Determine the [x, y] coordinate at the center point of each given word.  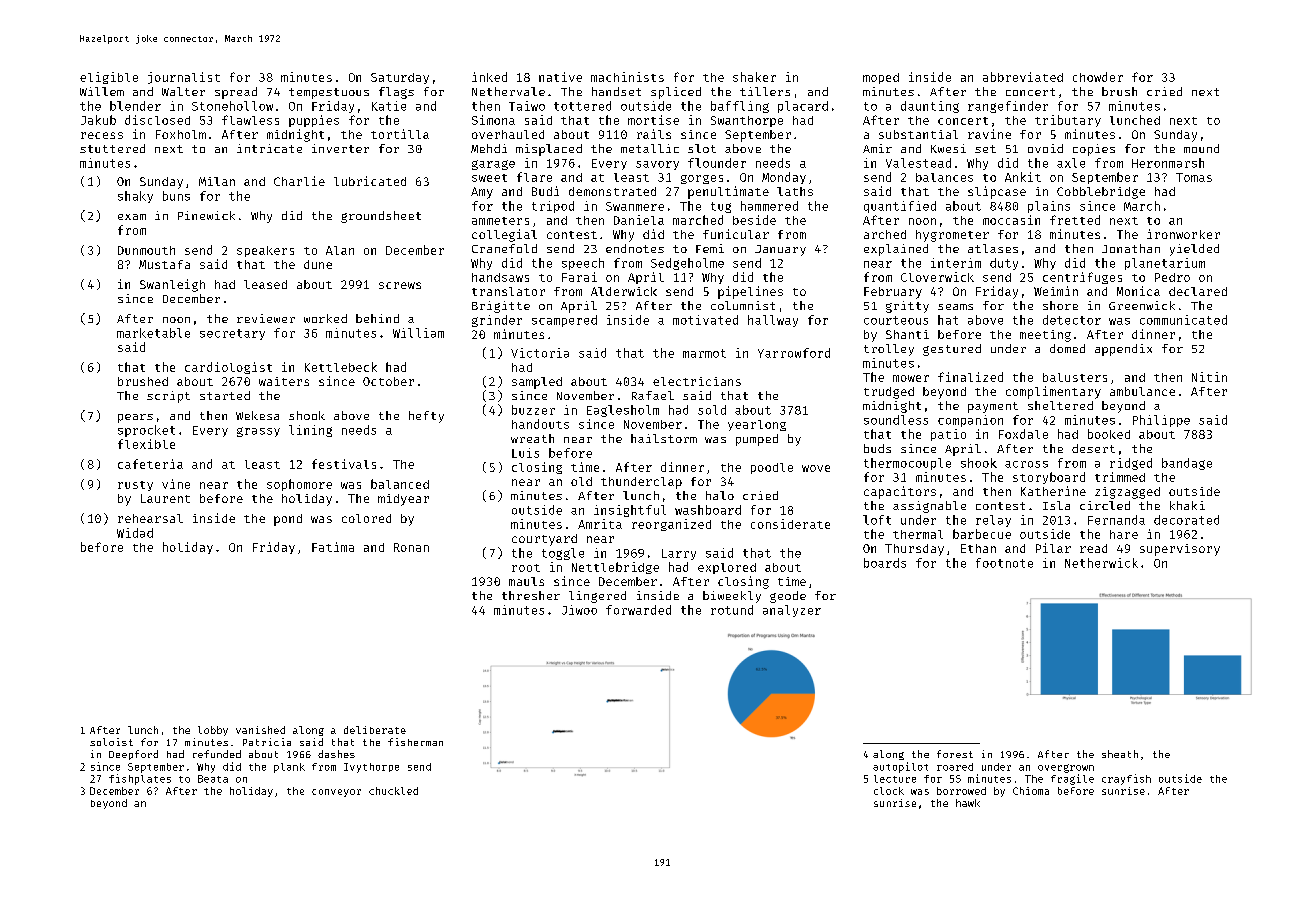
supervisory [1180, 550]
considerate [790, 524]
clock [889, 791]
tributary [1068, 121]
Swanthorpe [747, 121]
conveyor [336, 793]
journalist [184, 78]
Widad [135, 533]
